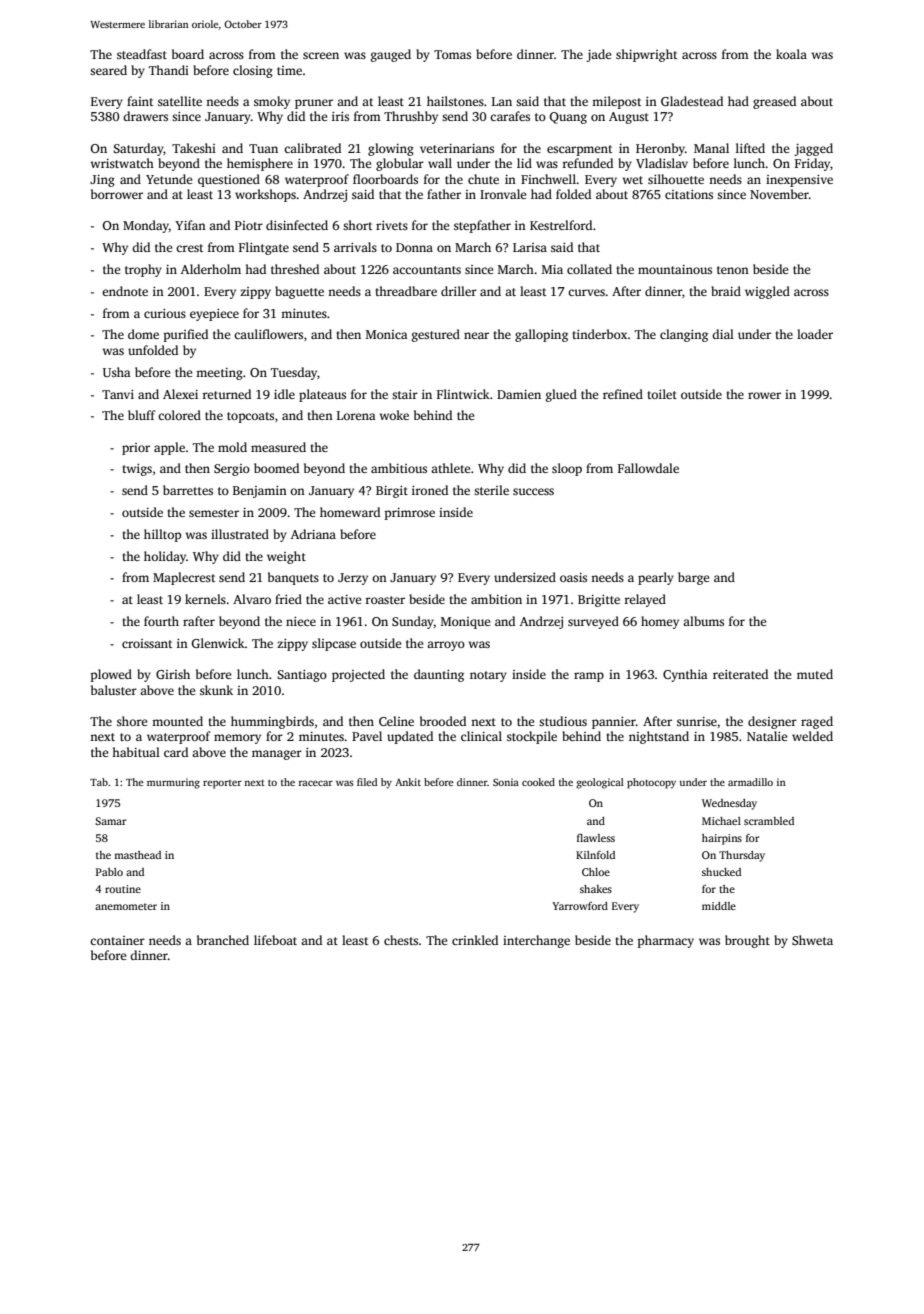 Image resolution: width=924 pixels, height=1314 pixels. What do you see at coordinates (648, 468) in the screenshot?
I see `Fallowdale` at bounding box center [648, 468].
